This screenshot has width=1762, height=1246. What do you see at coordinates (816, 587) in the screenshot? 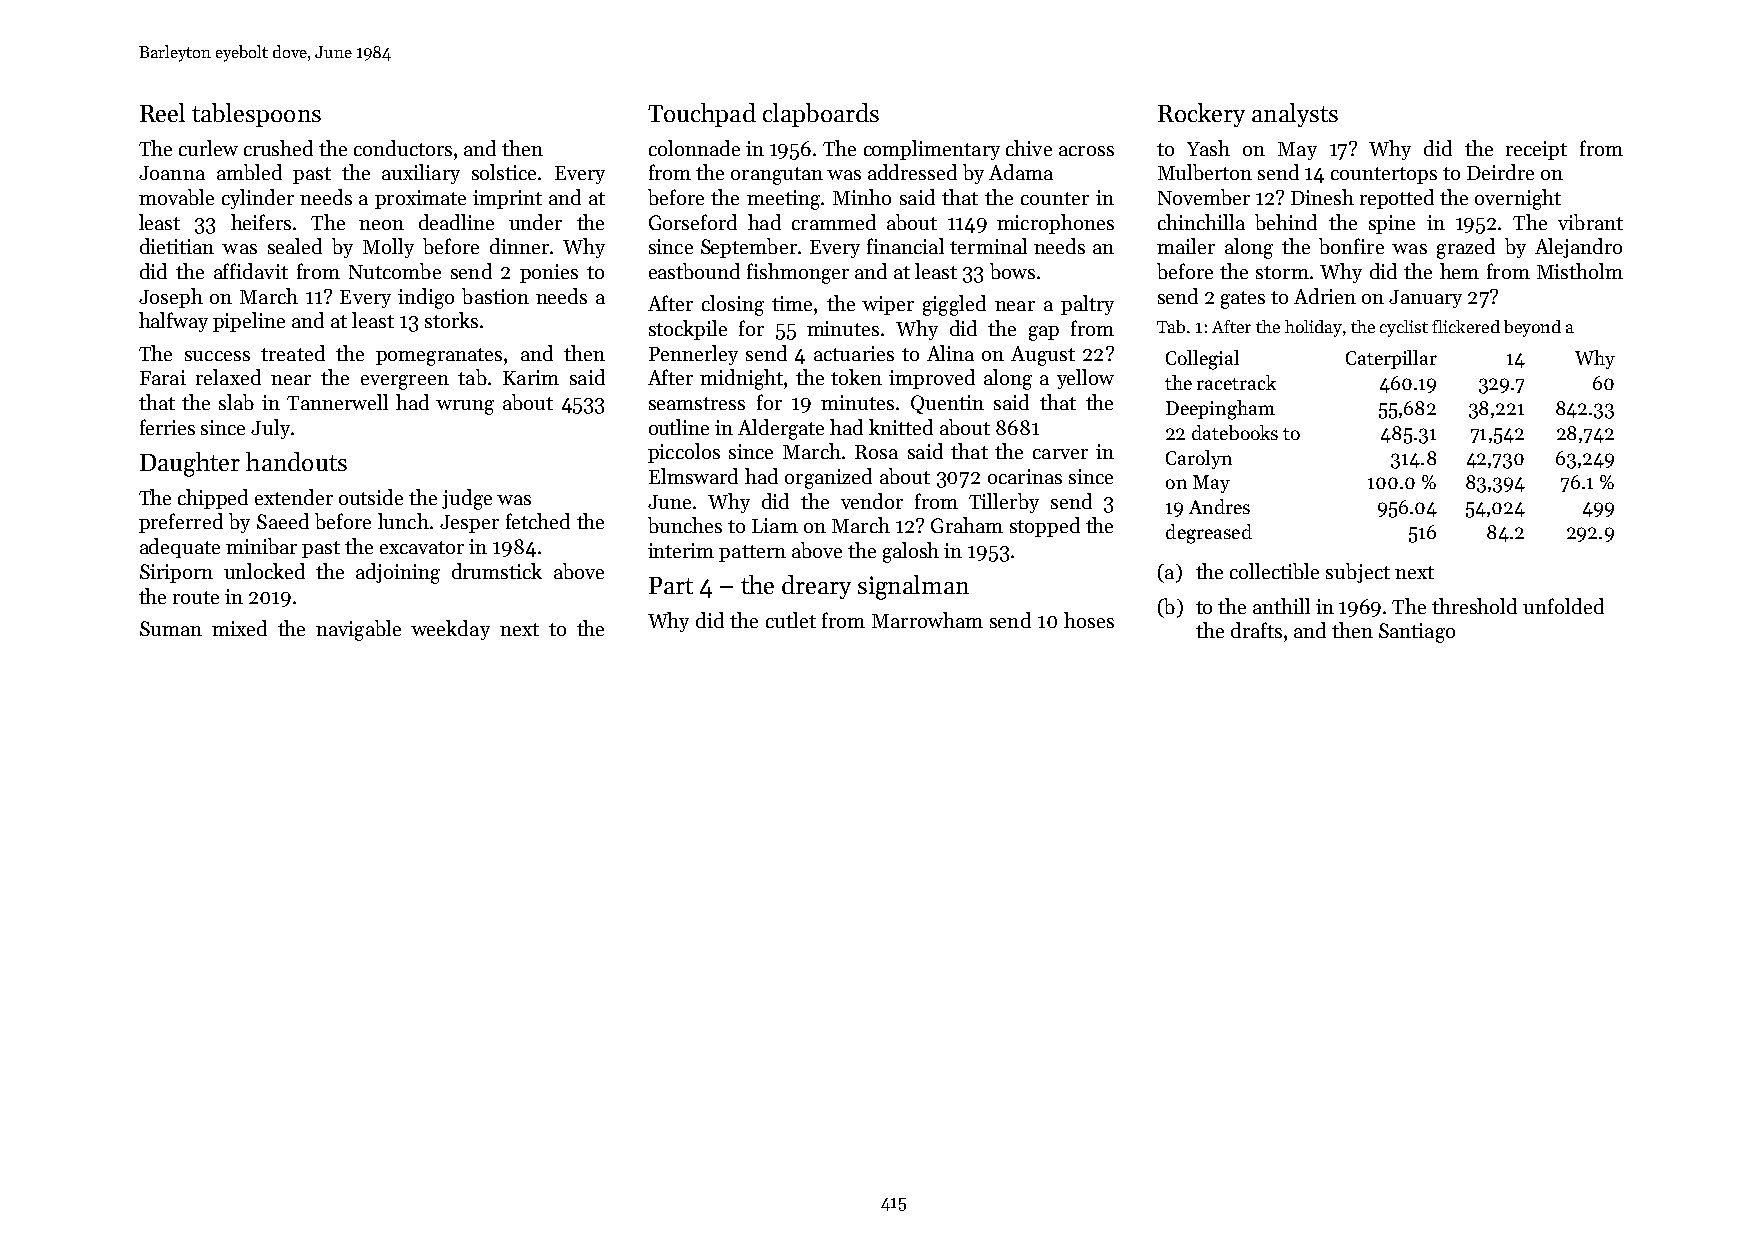
I see `dreary` at bounding box center [816, 587].
